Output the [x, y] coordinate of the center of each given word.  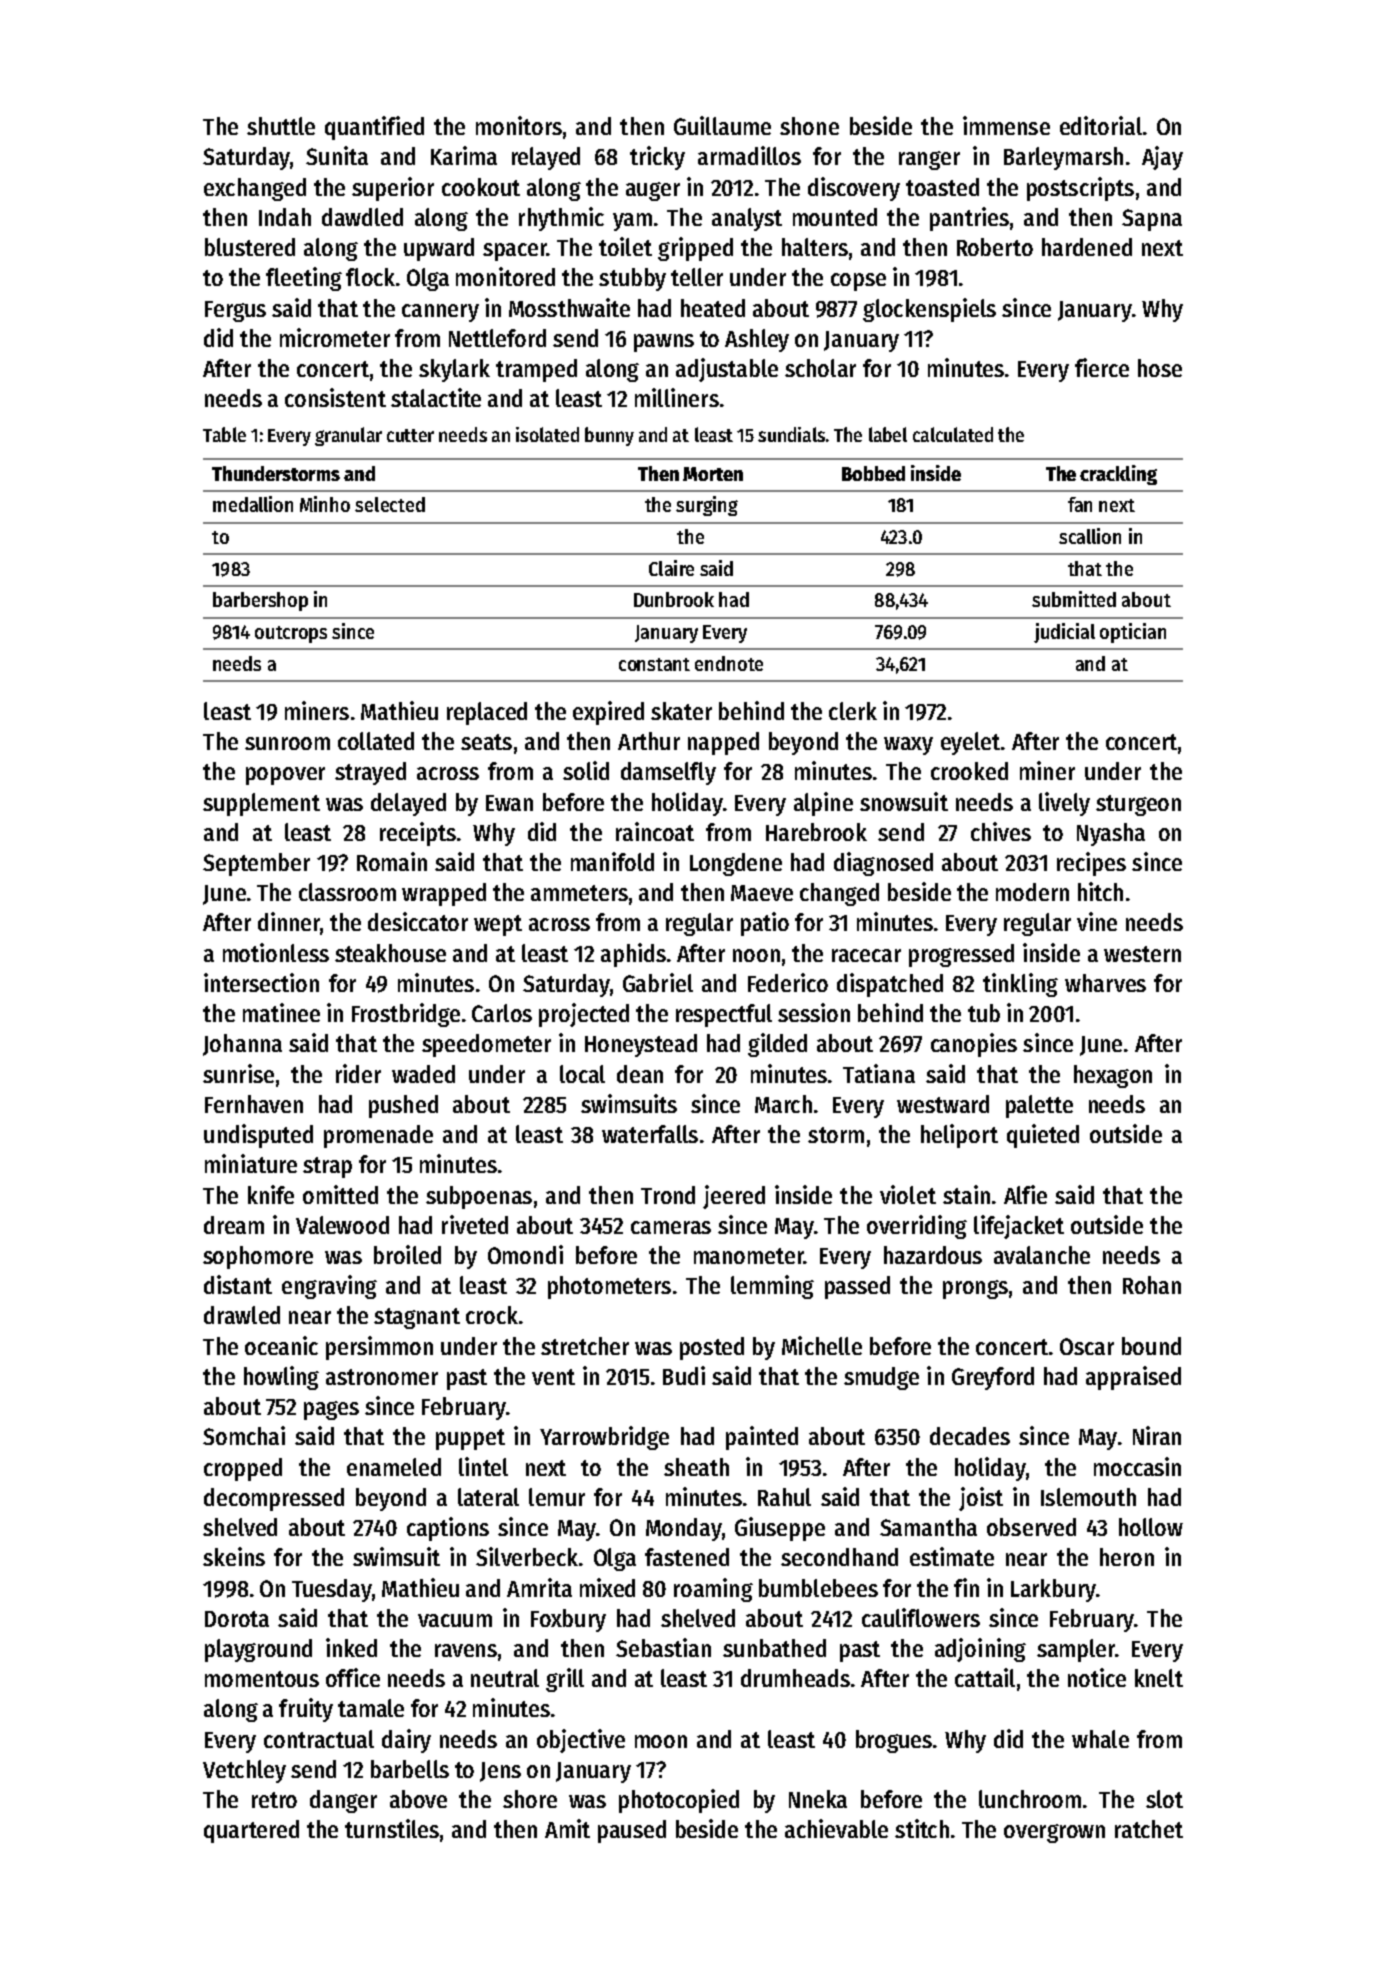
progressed [961, 955]
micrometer [335, 337]
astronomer [382, 1377]
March [783, 1104]
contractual [319, 1739]
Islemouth [1088, 1497]
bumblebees [818, 1588]
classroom [347, 892]
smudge [881, 1378]
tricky [657, 158]
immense [1006, 125]
